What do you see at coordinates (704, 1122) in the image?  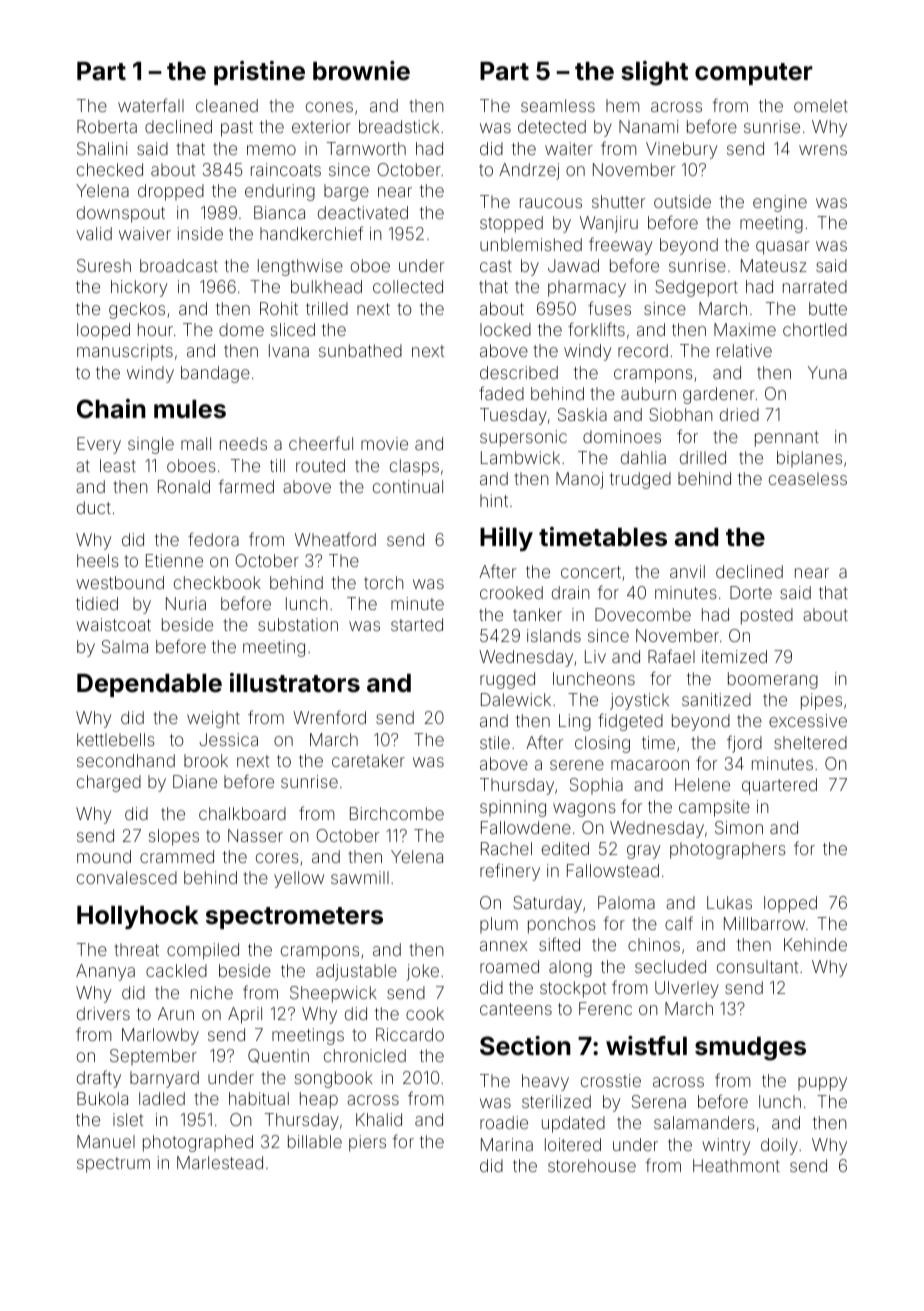 I see `salamanders` at bounding box center [704, 1122].
